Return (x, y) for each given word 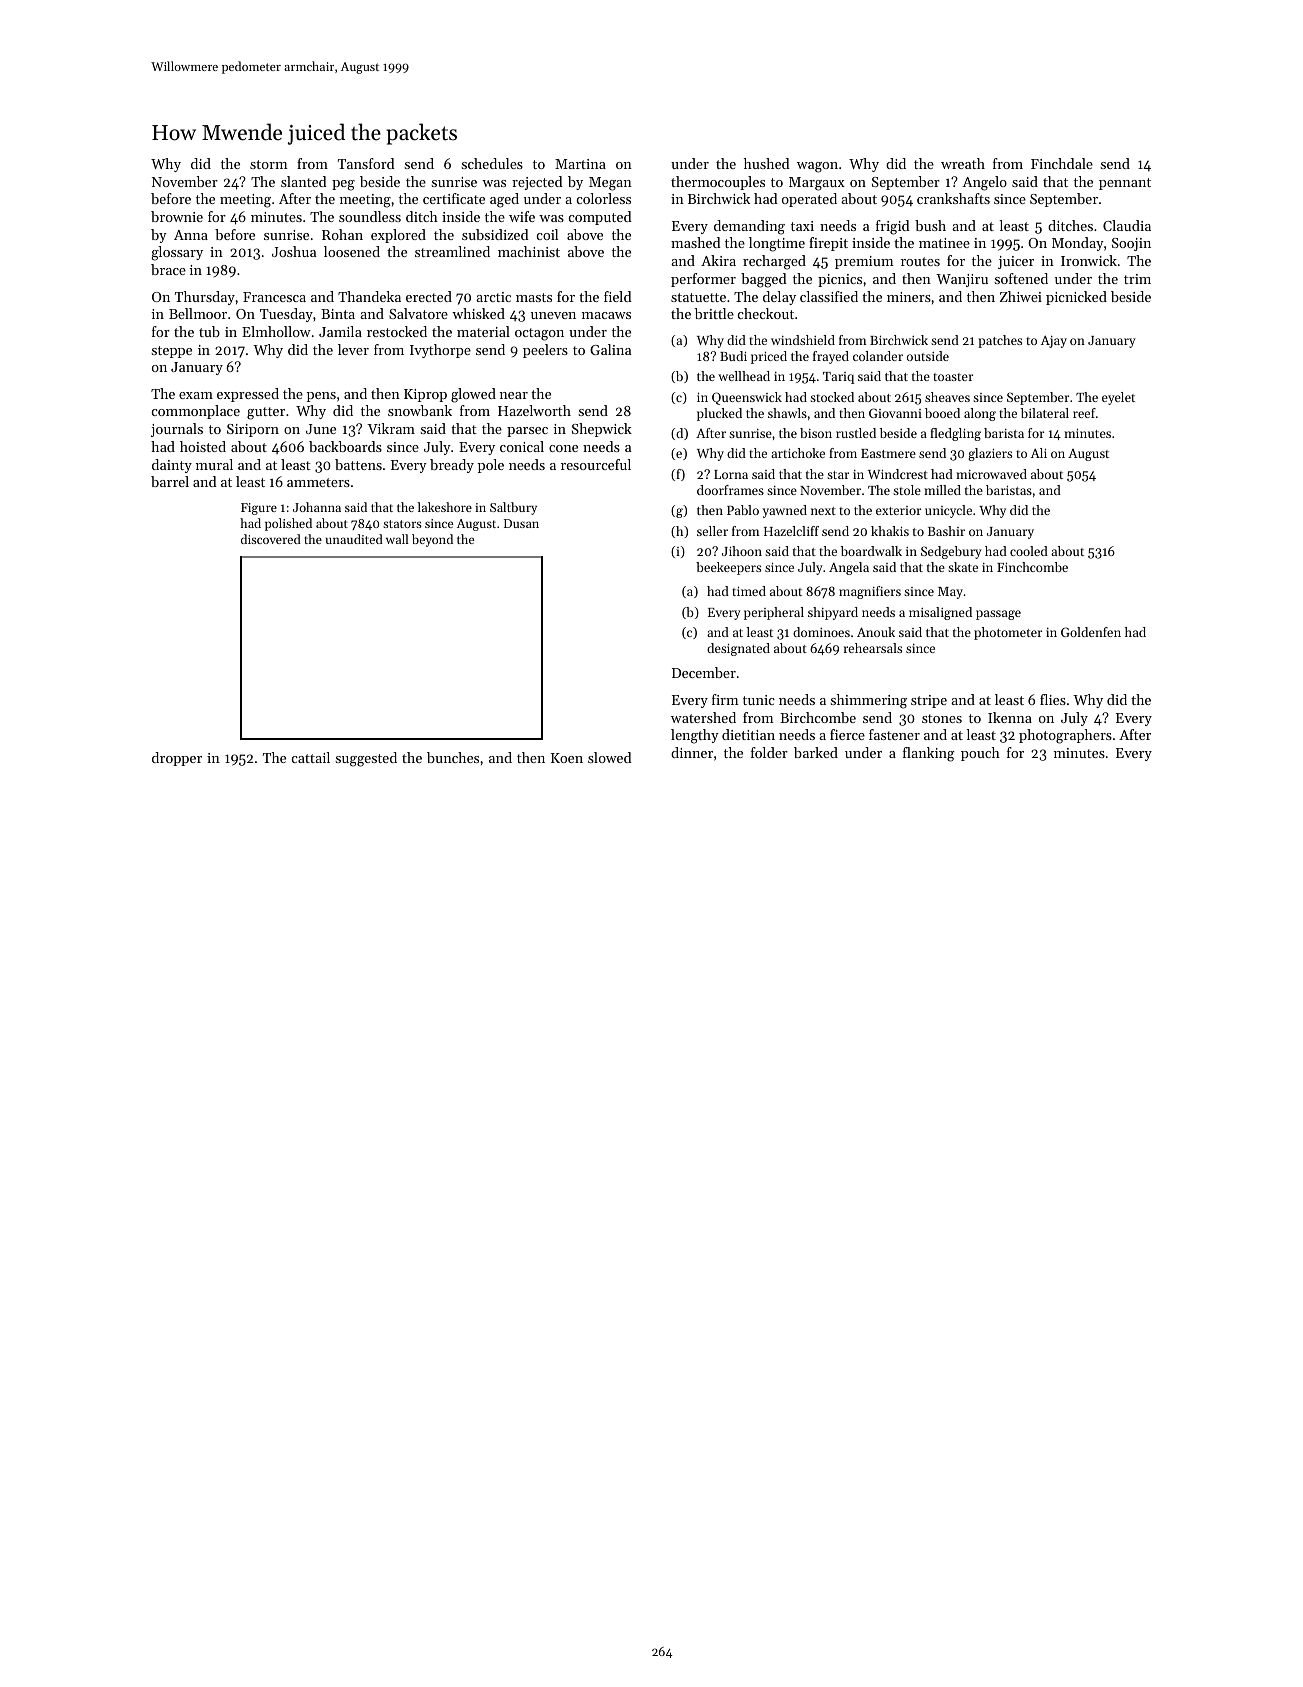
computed (600, 218)
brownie (177, 216)
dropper (177, 759)
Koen (567, 758)
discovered (271, 539)
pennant (1125, 184)
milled (942, 490)
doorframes (730, 490)
